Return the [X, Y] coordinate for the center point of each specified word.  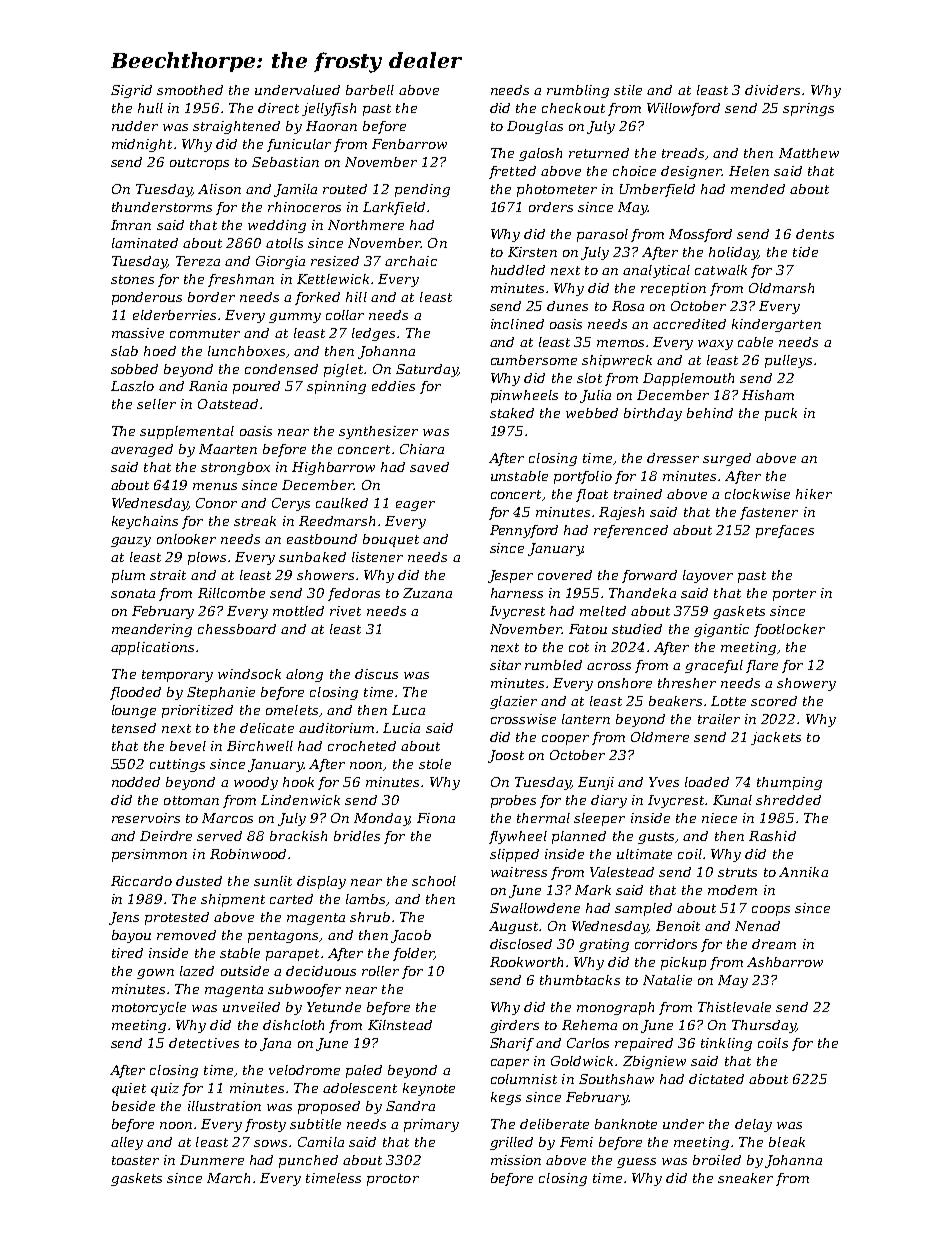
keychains [145, 522]
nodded [136, 782]
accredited [689, 324]
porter [794, 595]
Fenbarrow [409, 144]
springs [808, 109]
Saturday [427, 370]
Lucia [401, 728]
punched [308, 1161]
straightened [236, 127]
